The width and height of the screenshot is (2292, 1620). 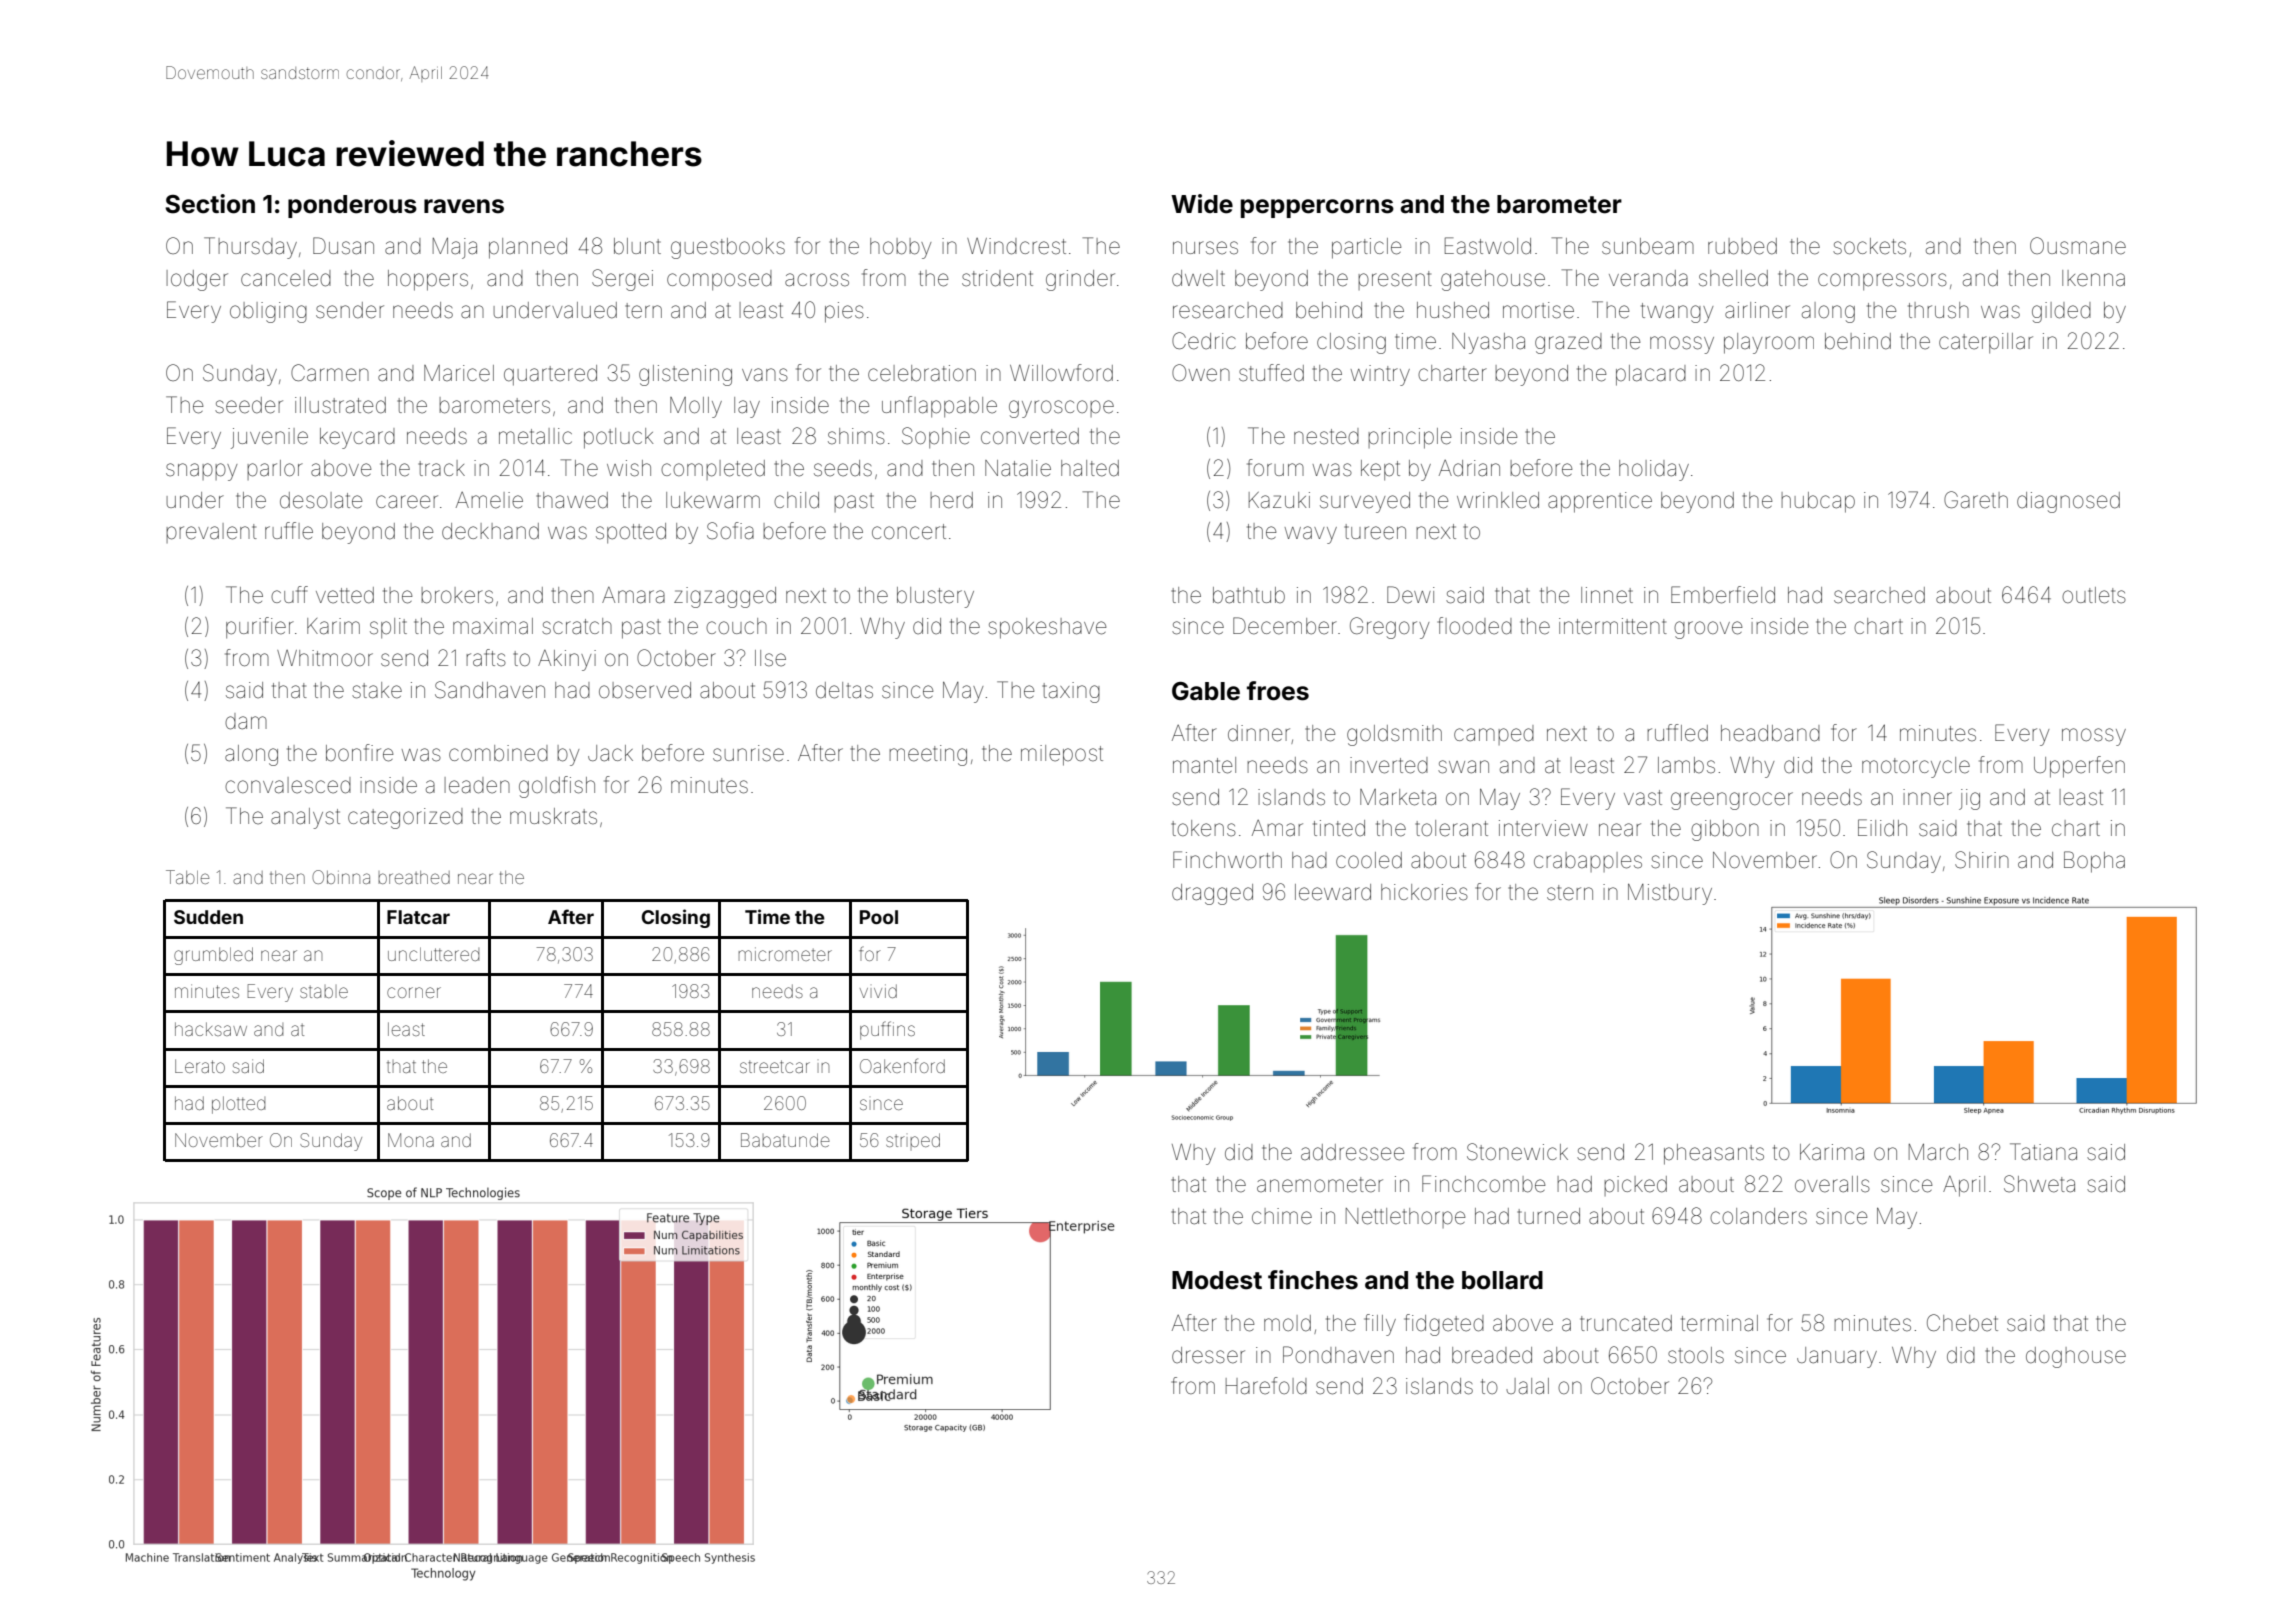 I want to click on Mona, so click(x=411, y=1140).
